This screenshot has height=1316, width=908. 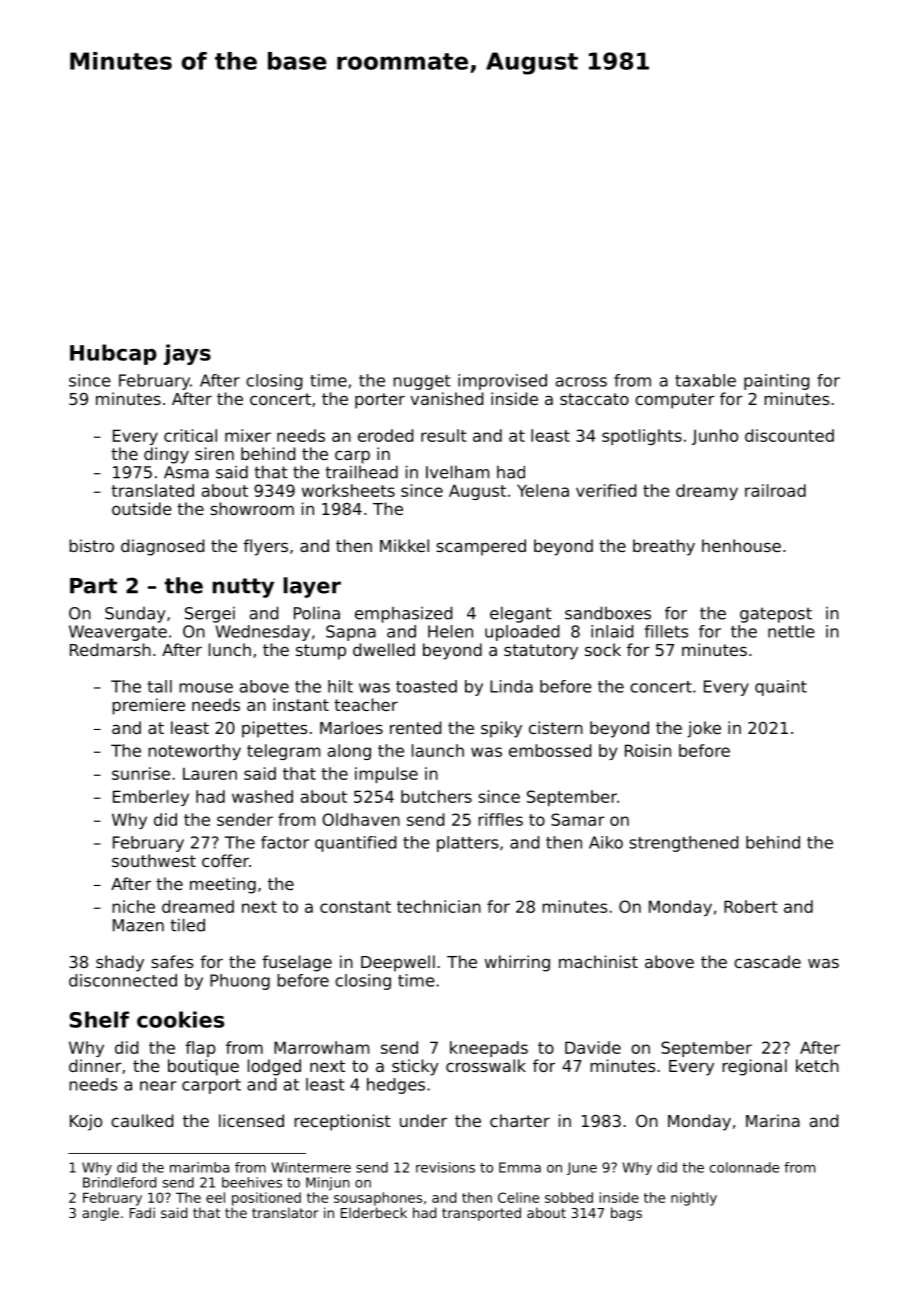 What do you see at coordinates (285, 1212) in the screenshot?
I see `translator` at bounding box center [285, 1212].
